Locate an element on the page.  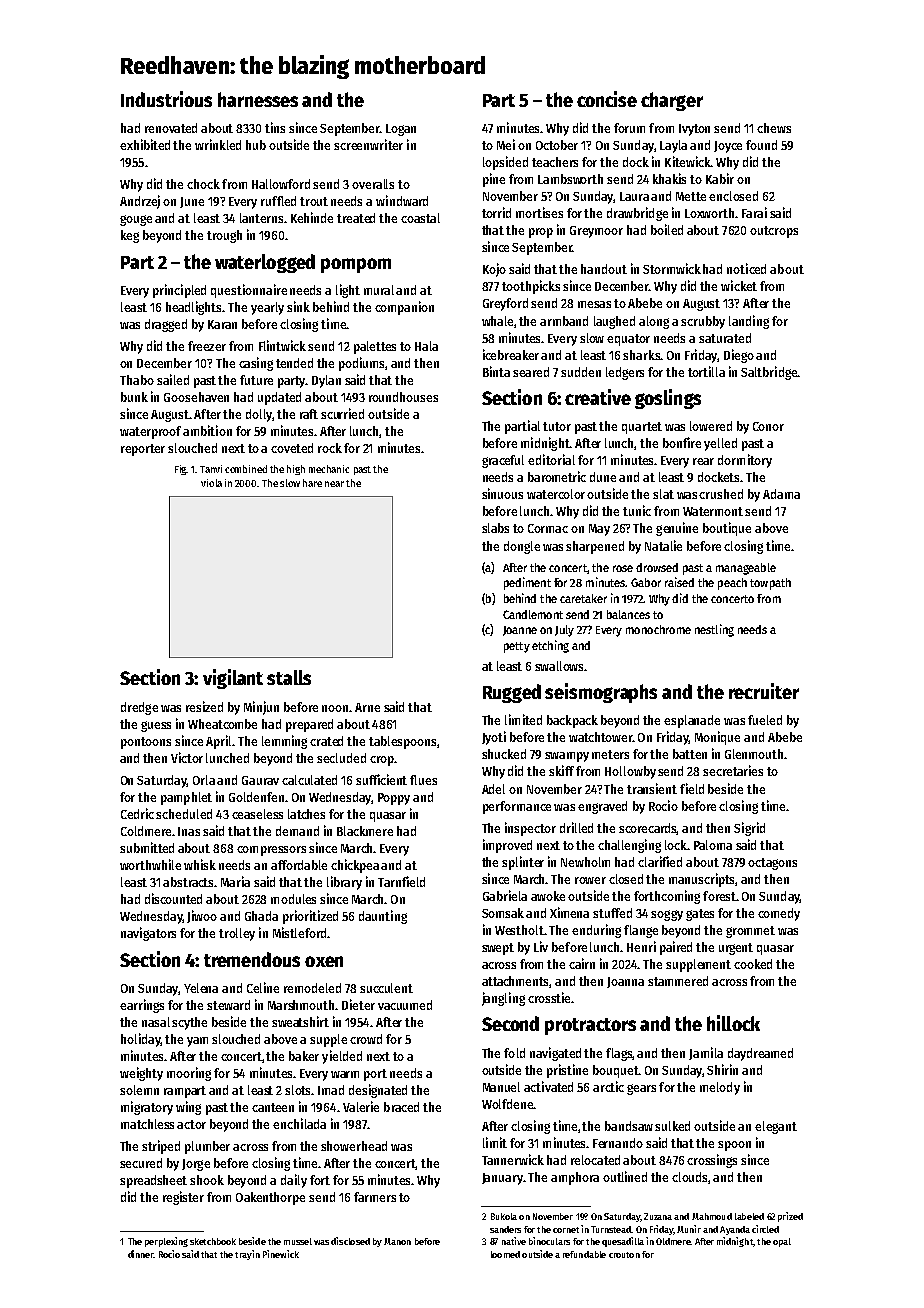
dormitory is located at coordinates (745, 461).
